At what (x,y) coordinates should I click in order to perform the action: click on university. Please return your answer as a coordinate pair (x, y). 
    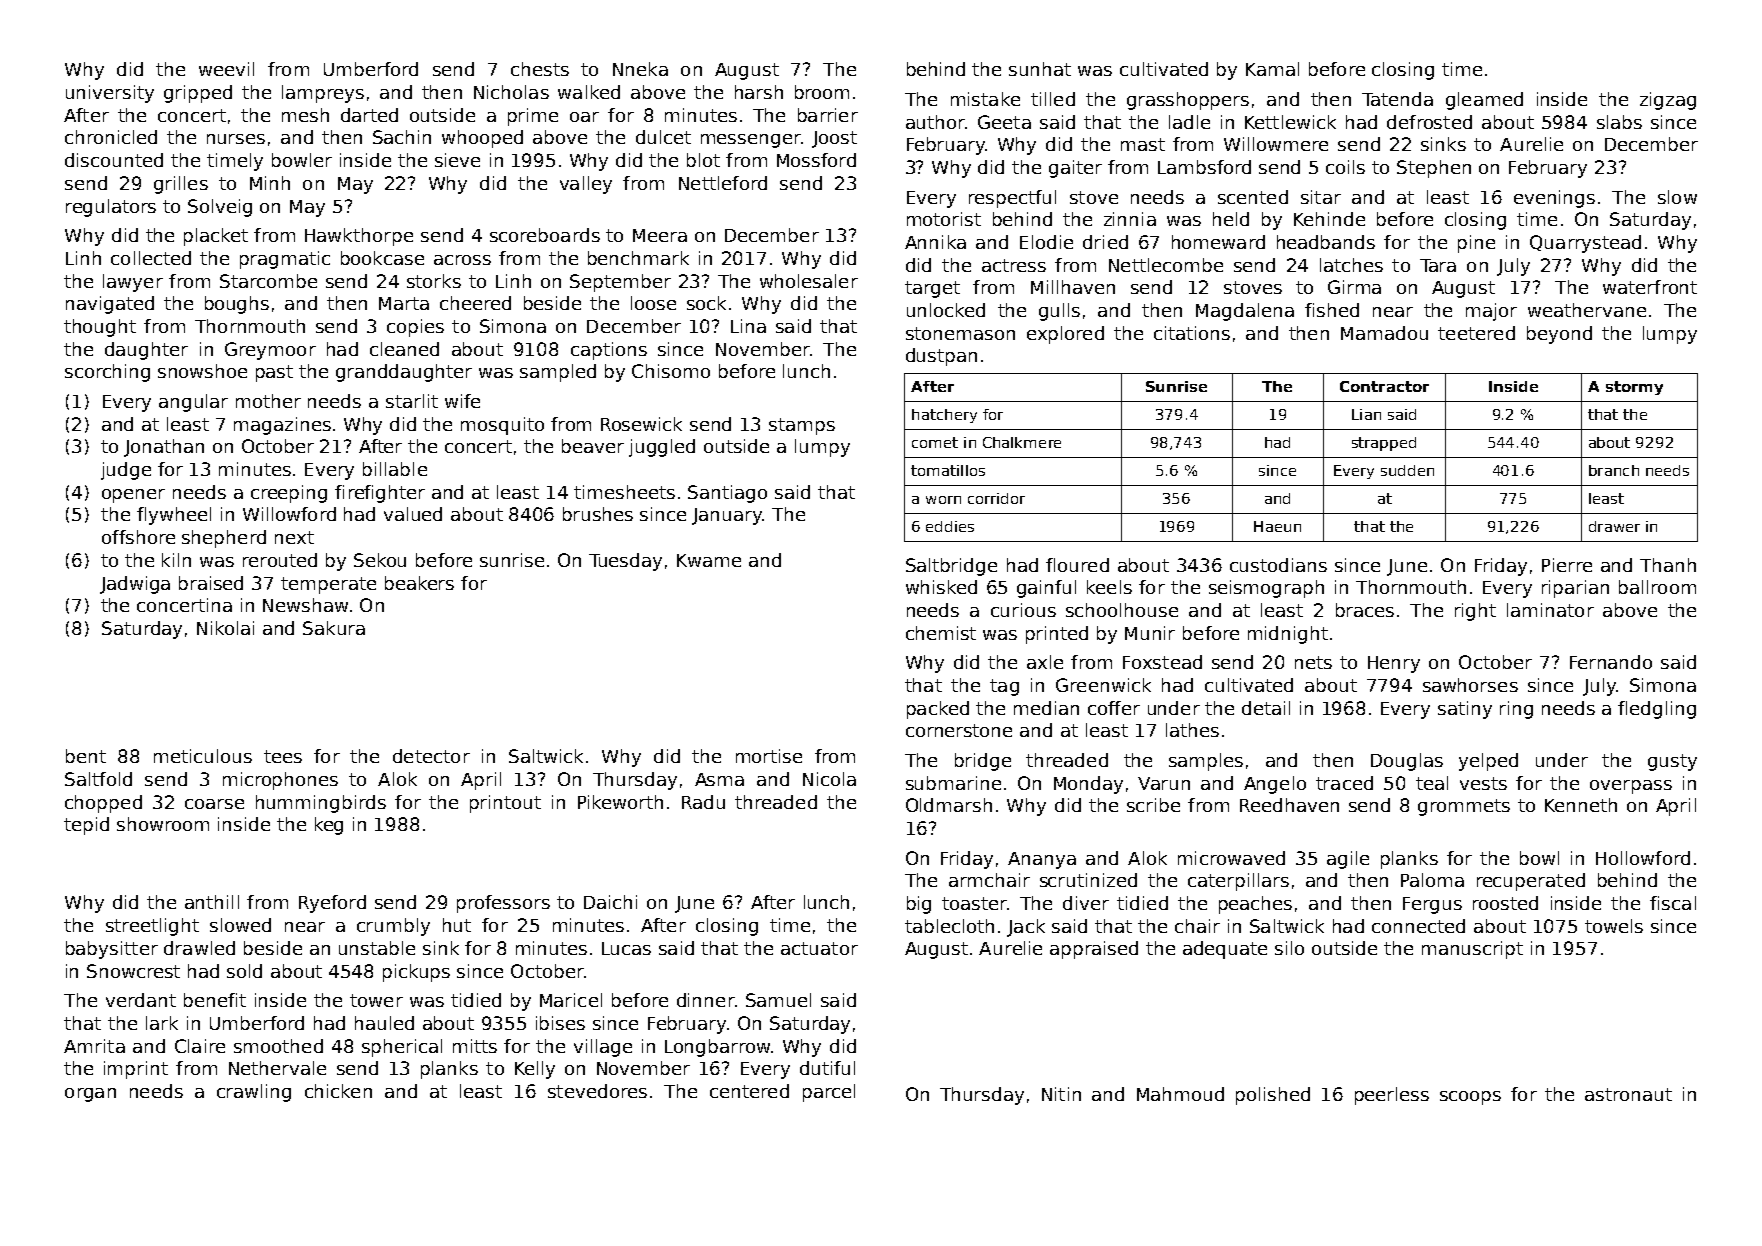
    Looking at the image, I should click on (110, 94).
